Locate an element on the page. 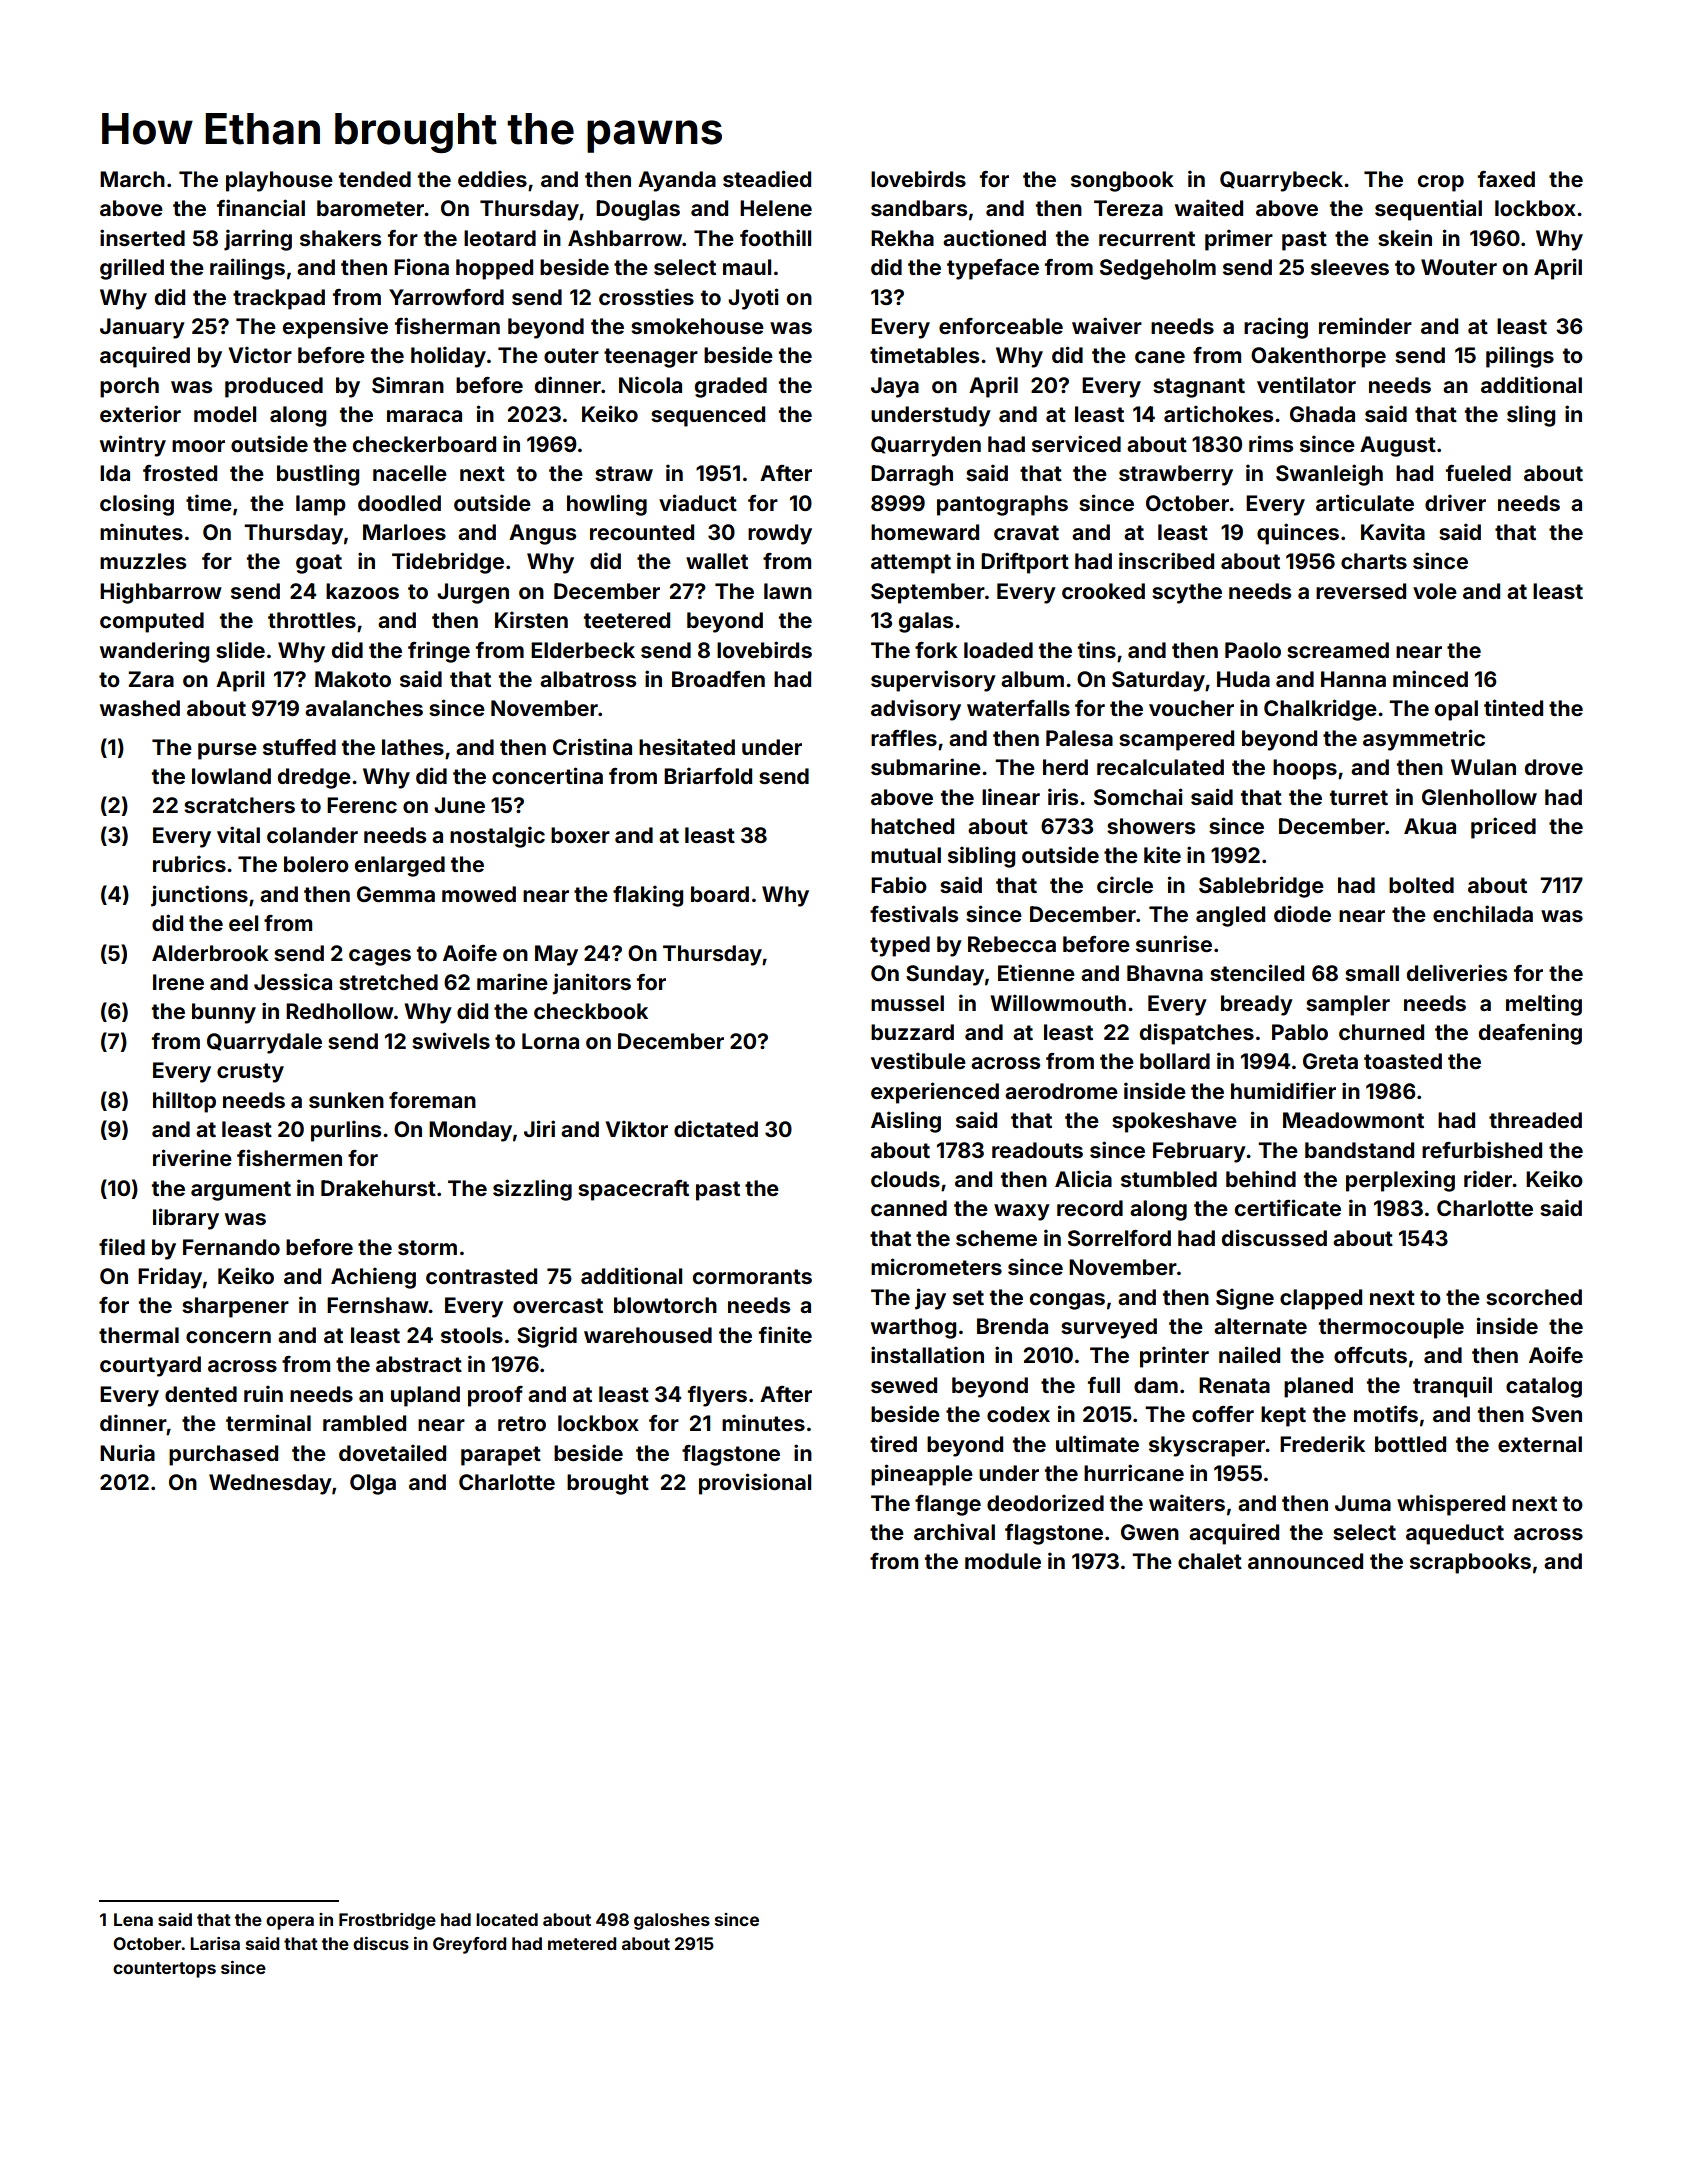  scrapbooks is located at coordinates (1470, 1563).
